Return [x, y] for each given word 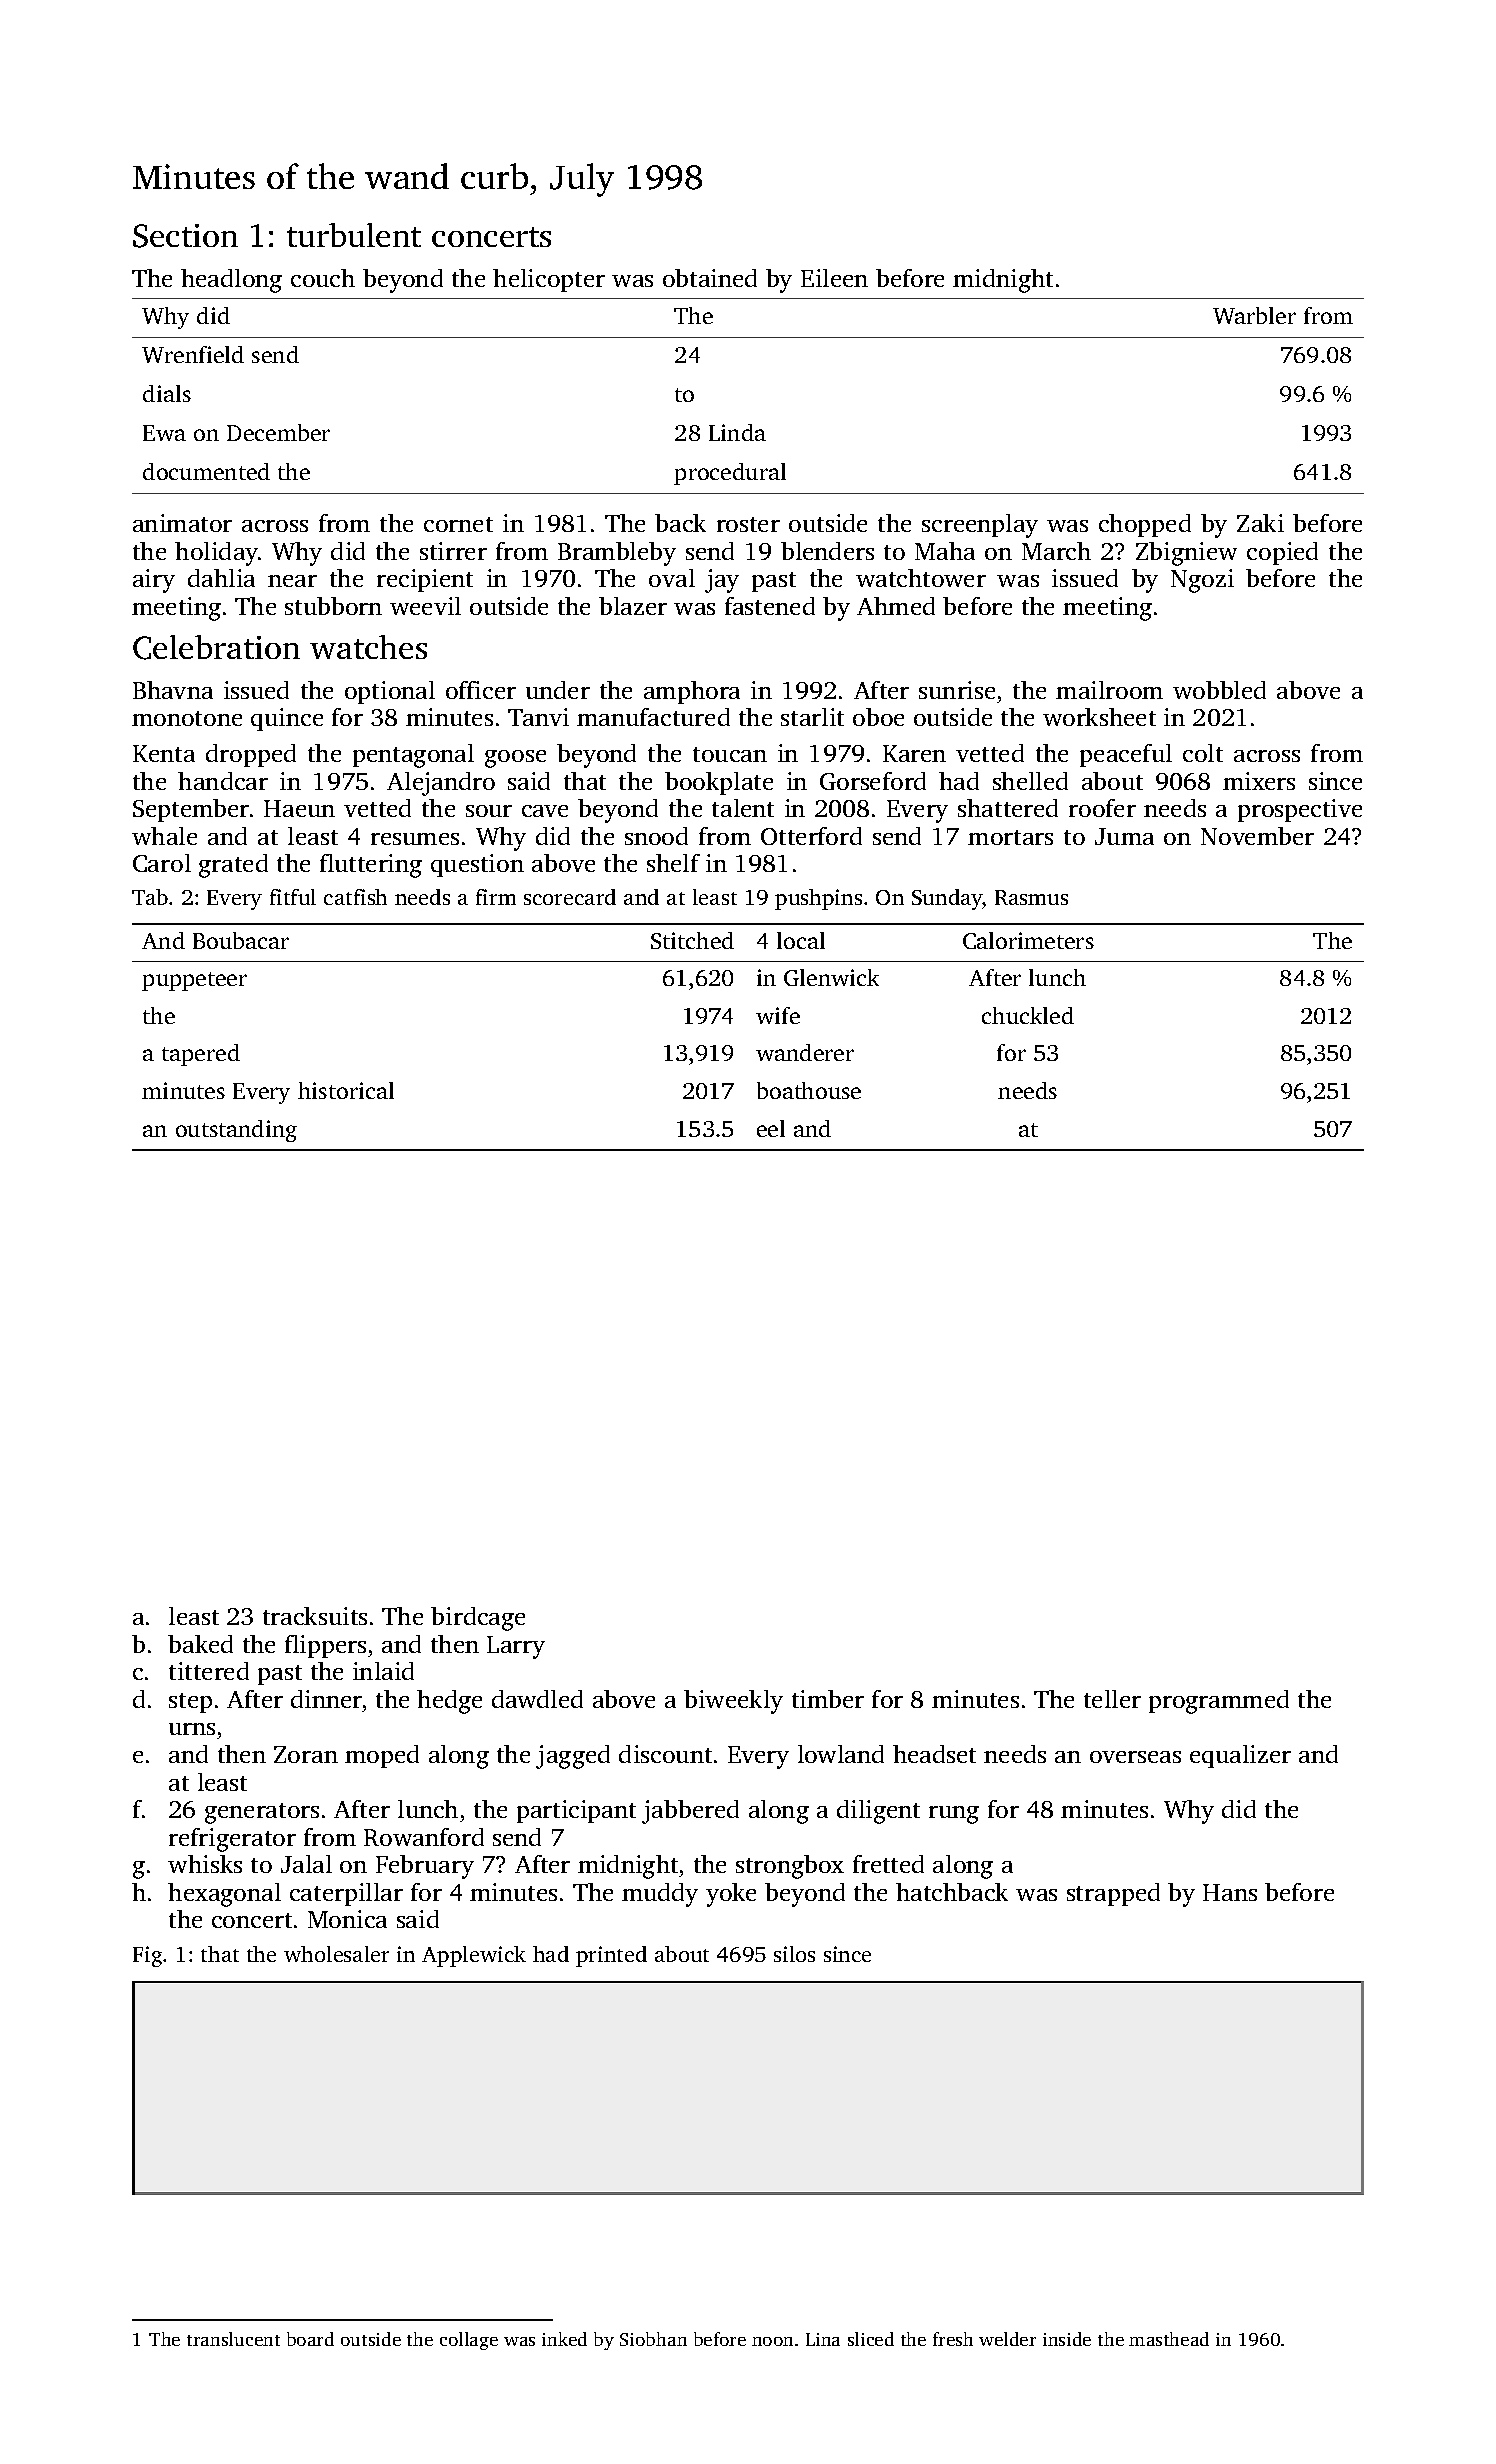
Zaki [1260, 523]
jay [722, 581]
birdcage [478, 1619]
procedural [730, 474]
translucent [233, 2339]
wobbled [1219, 690]
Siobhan [653, 2339]
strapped [1113, 1894]
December [278, 432]
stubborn [333, 606]
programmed [1219, 1702]
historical [346, 1090]
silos [794, 1954]
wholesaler [336, 1954]
